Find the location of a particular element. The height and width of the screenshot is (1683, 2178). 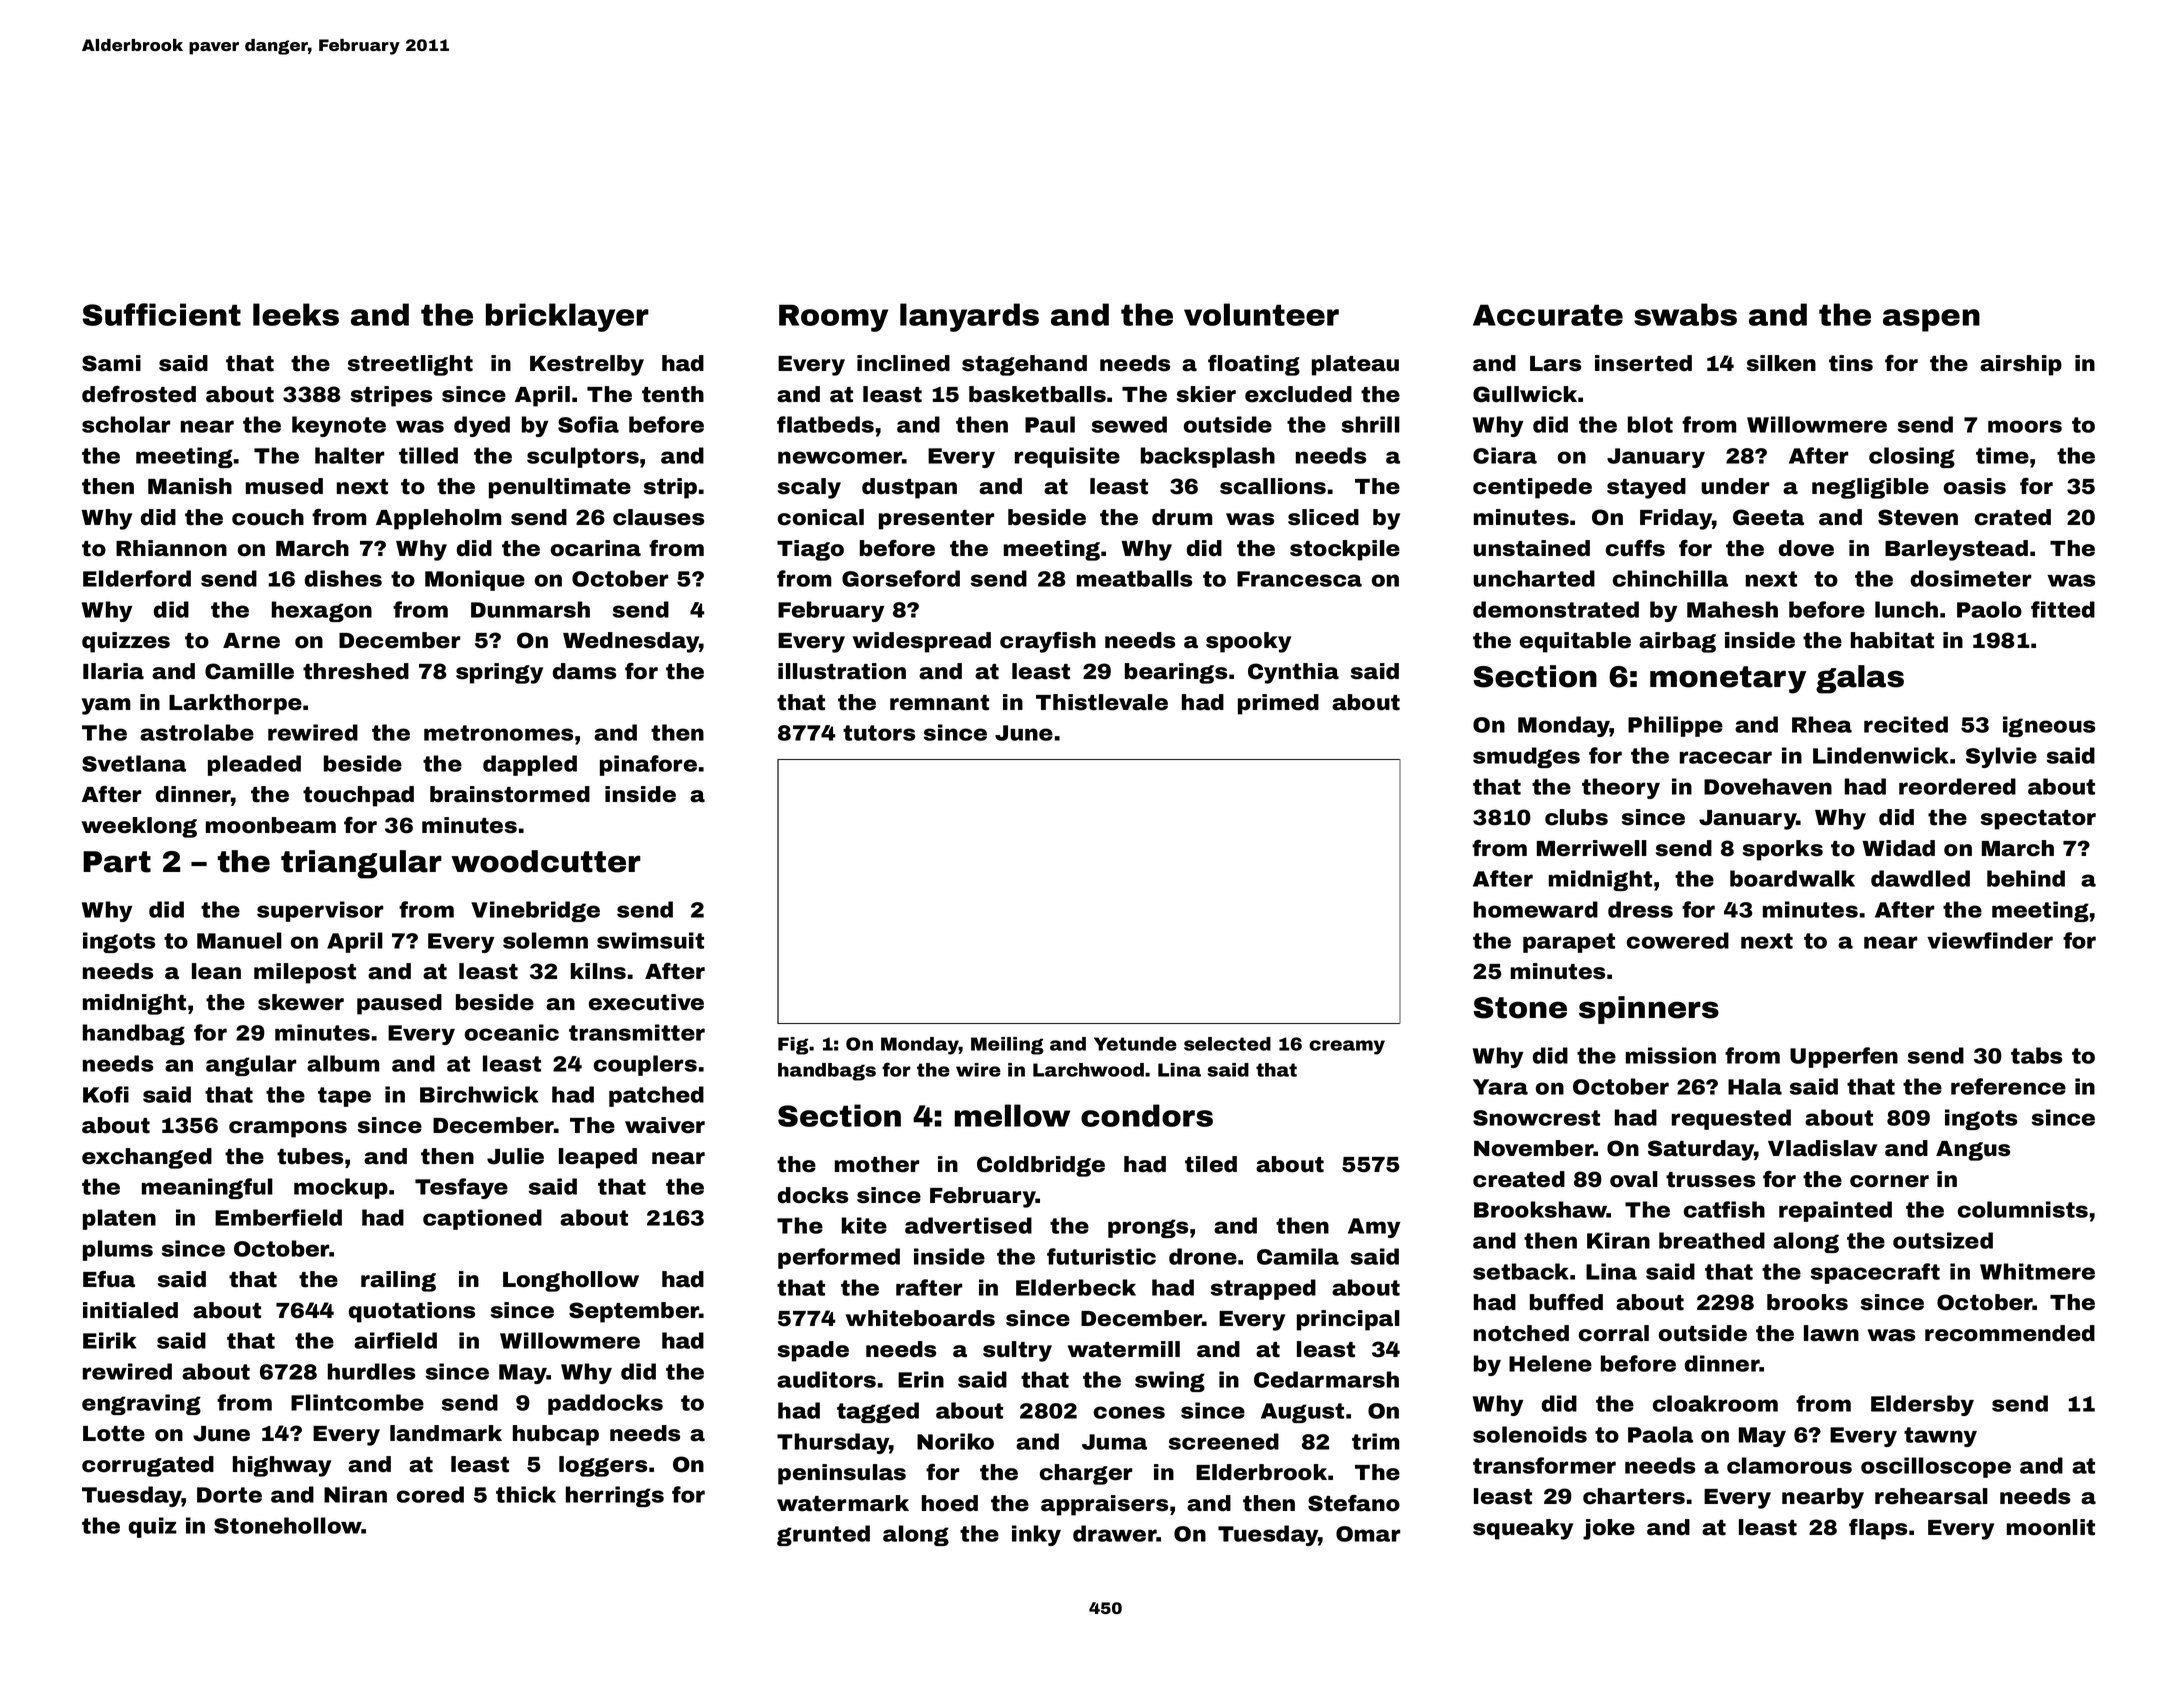

Merriwell is located at coordinates (1592, 848).
